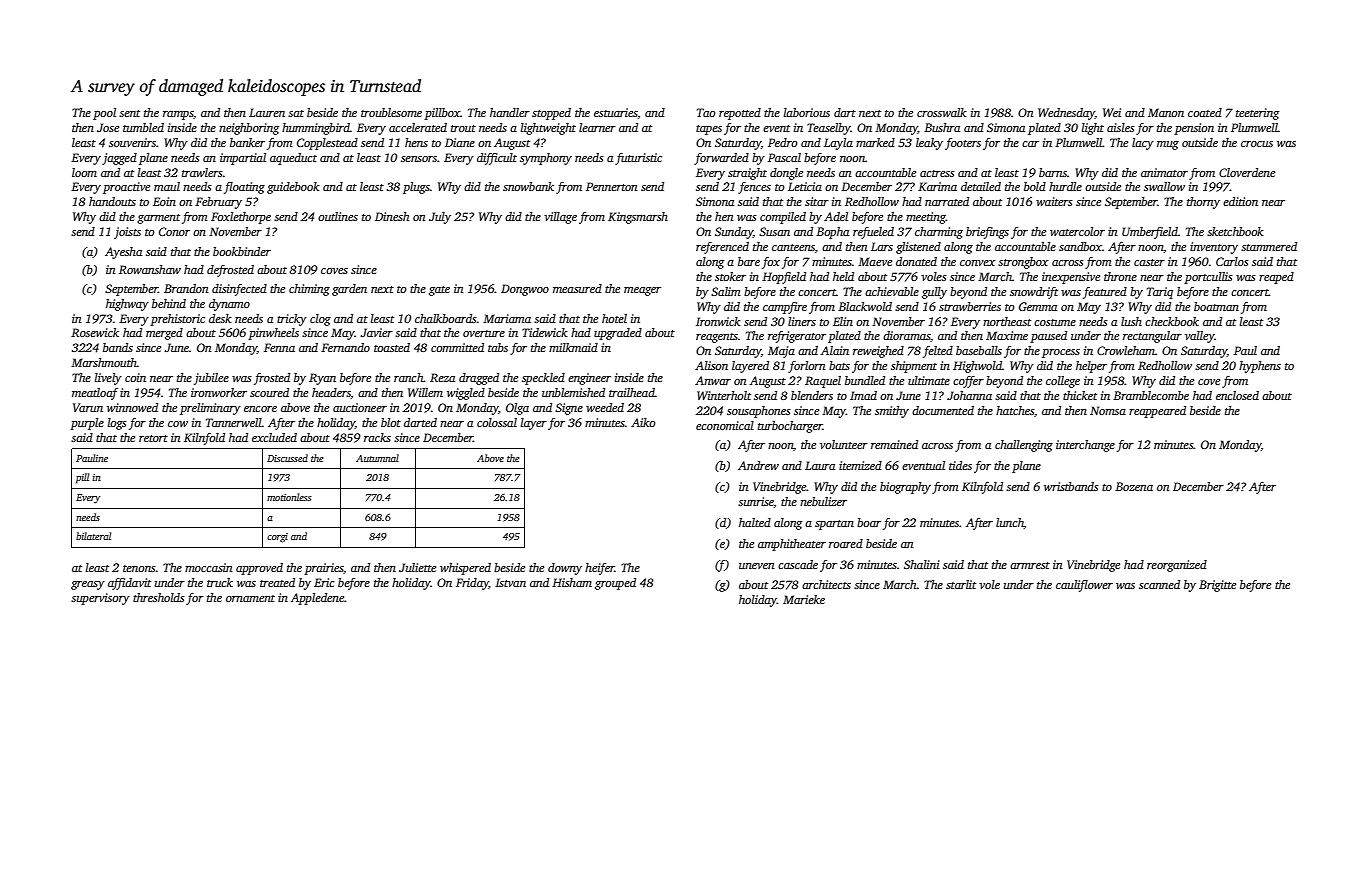  I want to click on smithy, so click(892, 412).
